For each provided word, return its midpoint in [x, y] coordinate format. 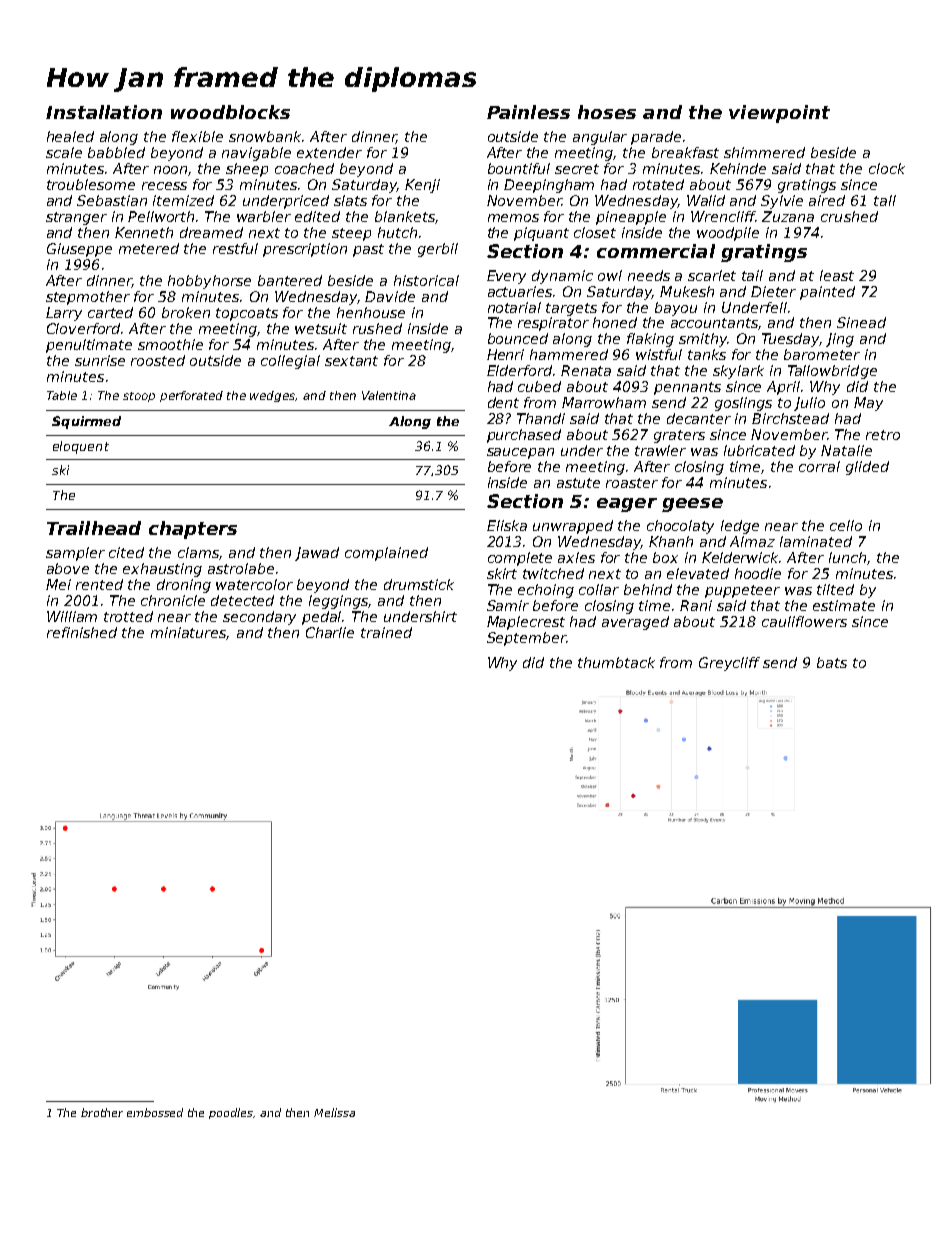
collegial [290, 362]
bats [832, 662]
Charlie [330, 632]
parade [656, 138]
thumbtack [616, 662]
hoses [607, 112]
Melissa [334, 1112]
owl [610, 275]
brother [102, 1112]
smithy [703, 340]
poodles [231, 1113]
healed [70, 136]
